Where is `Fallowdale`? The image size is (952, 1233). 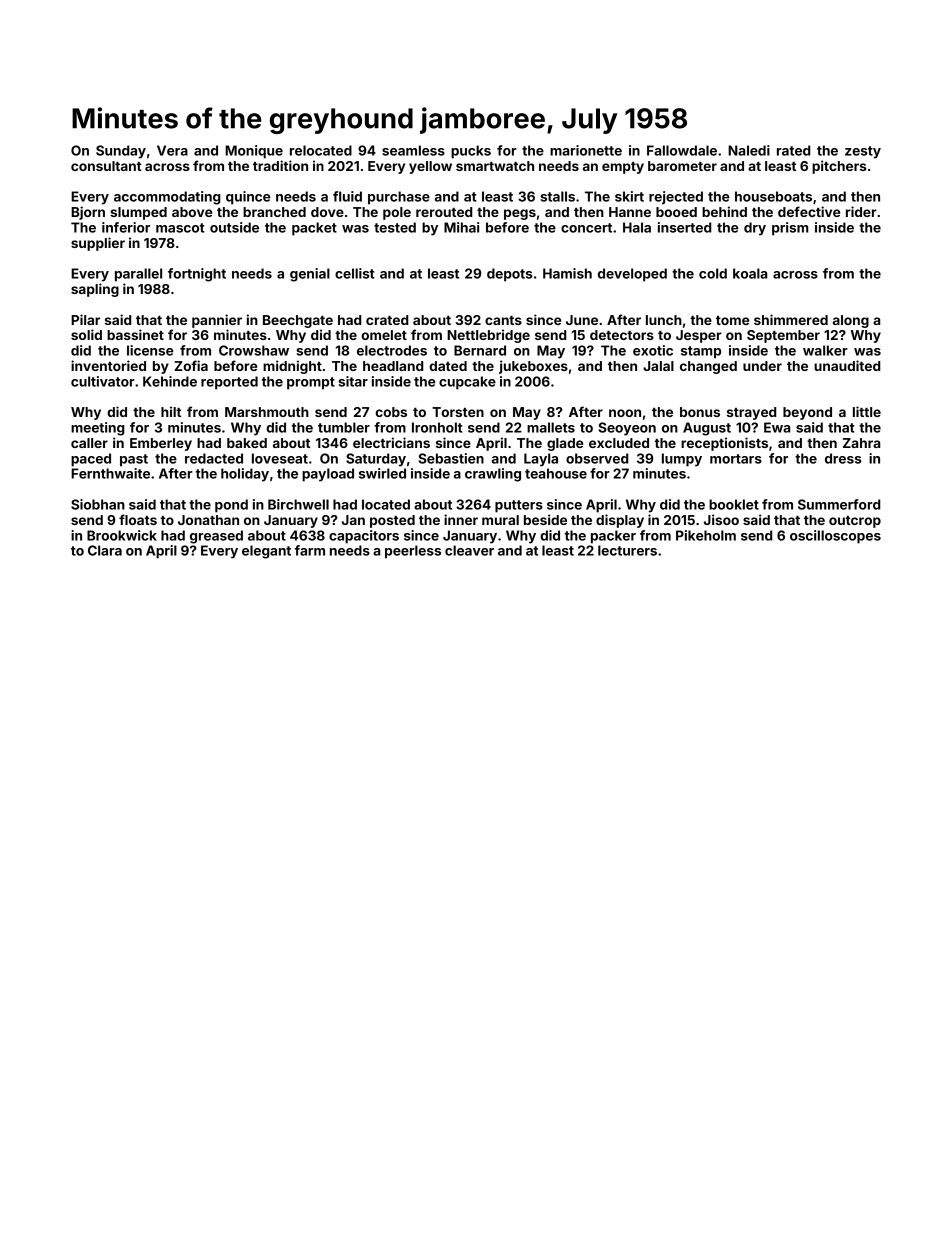 Fallowdale is located at coordinates (682, 150).
